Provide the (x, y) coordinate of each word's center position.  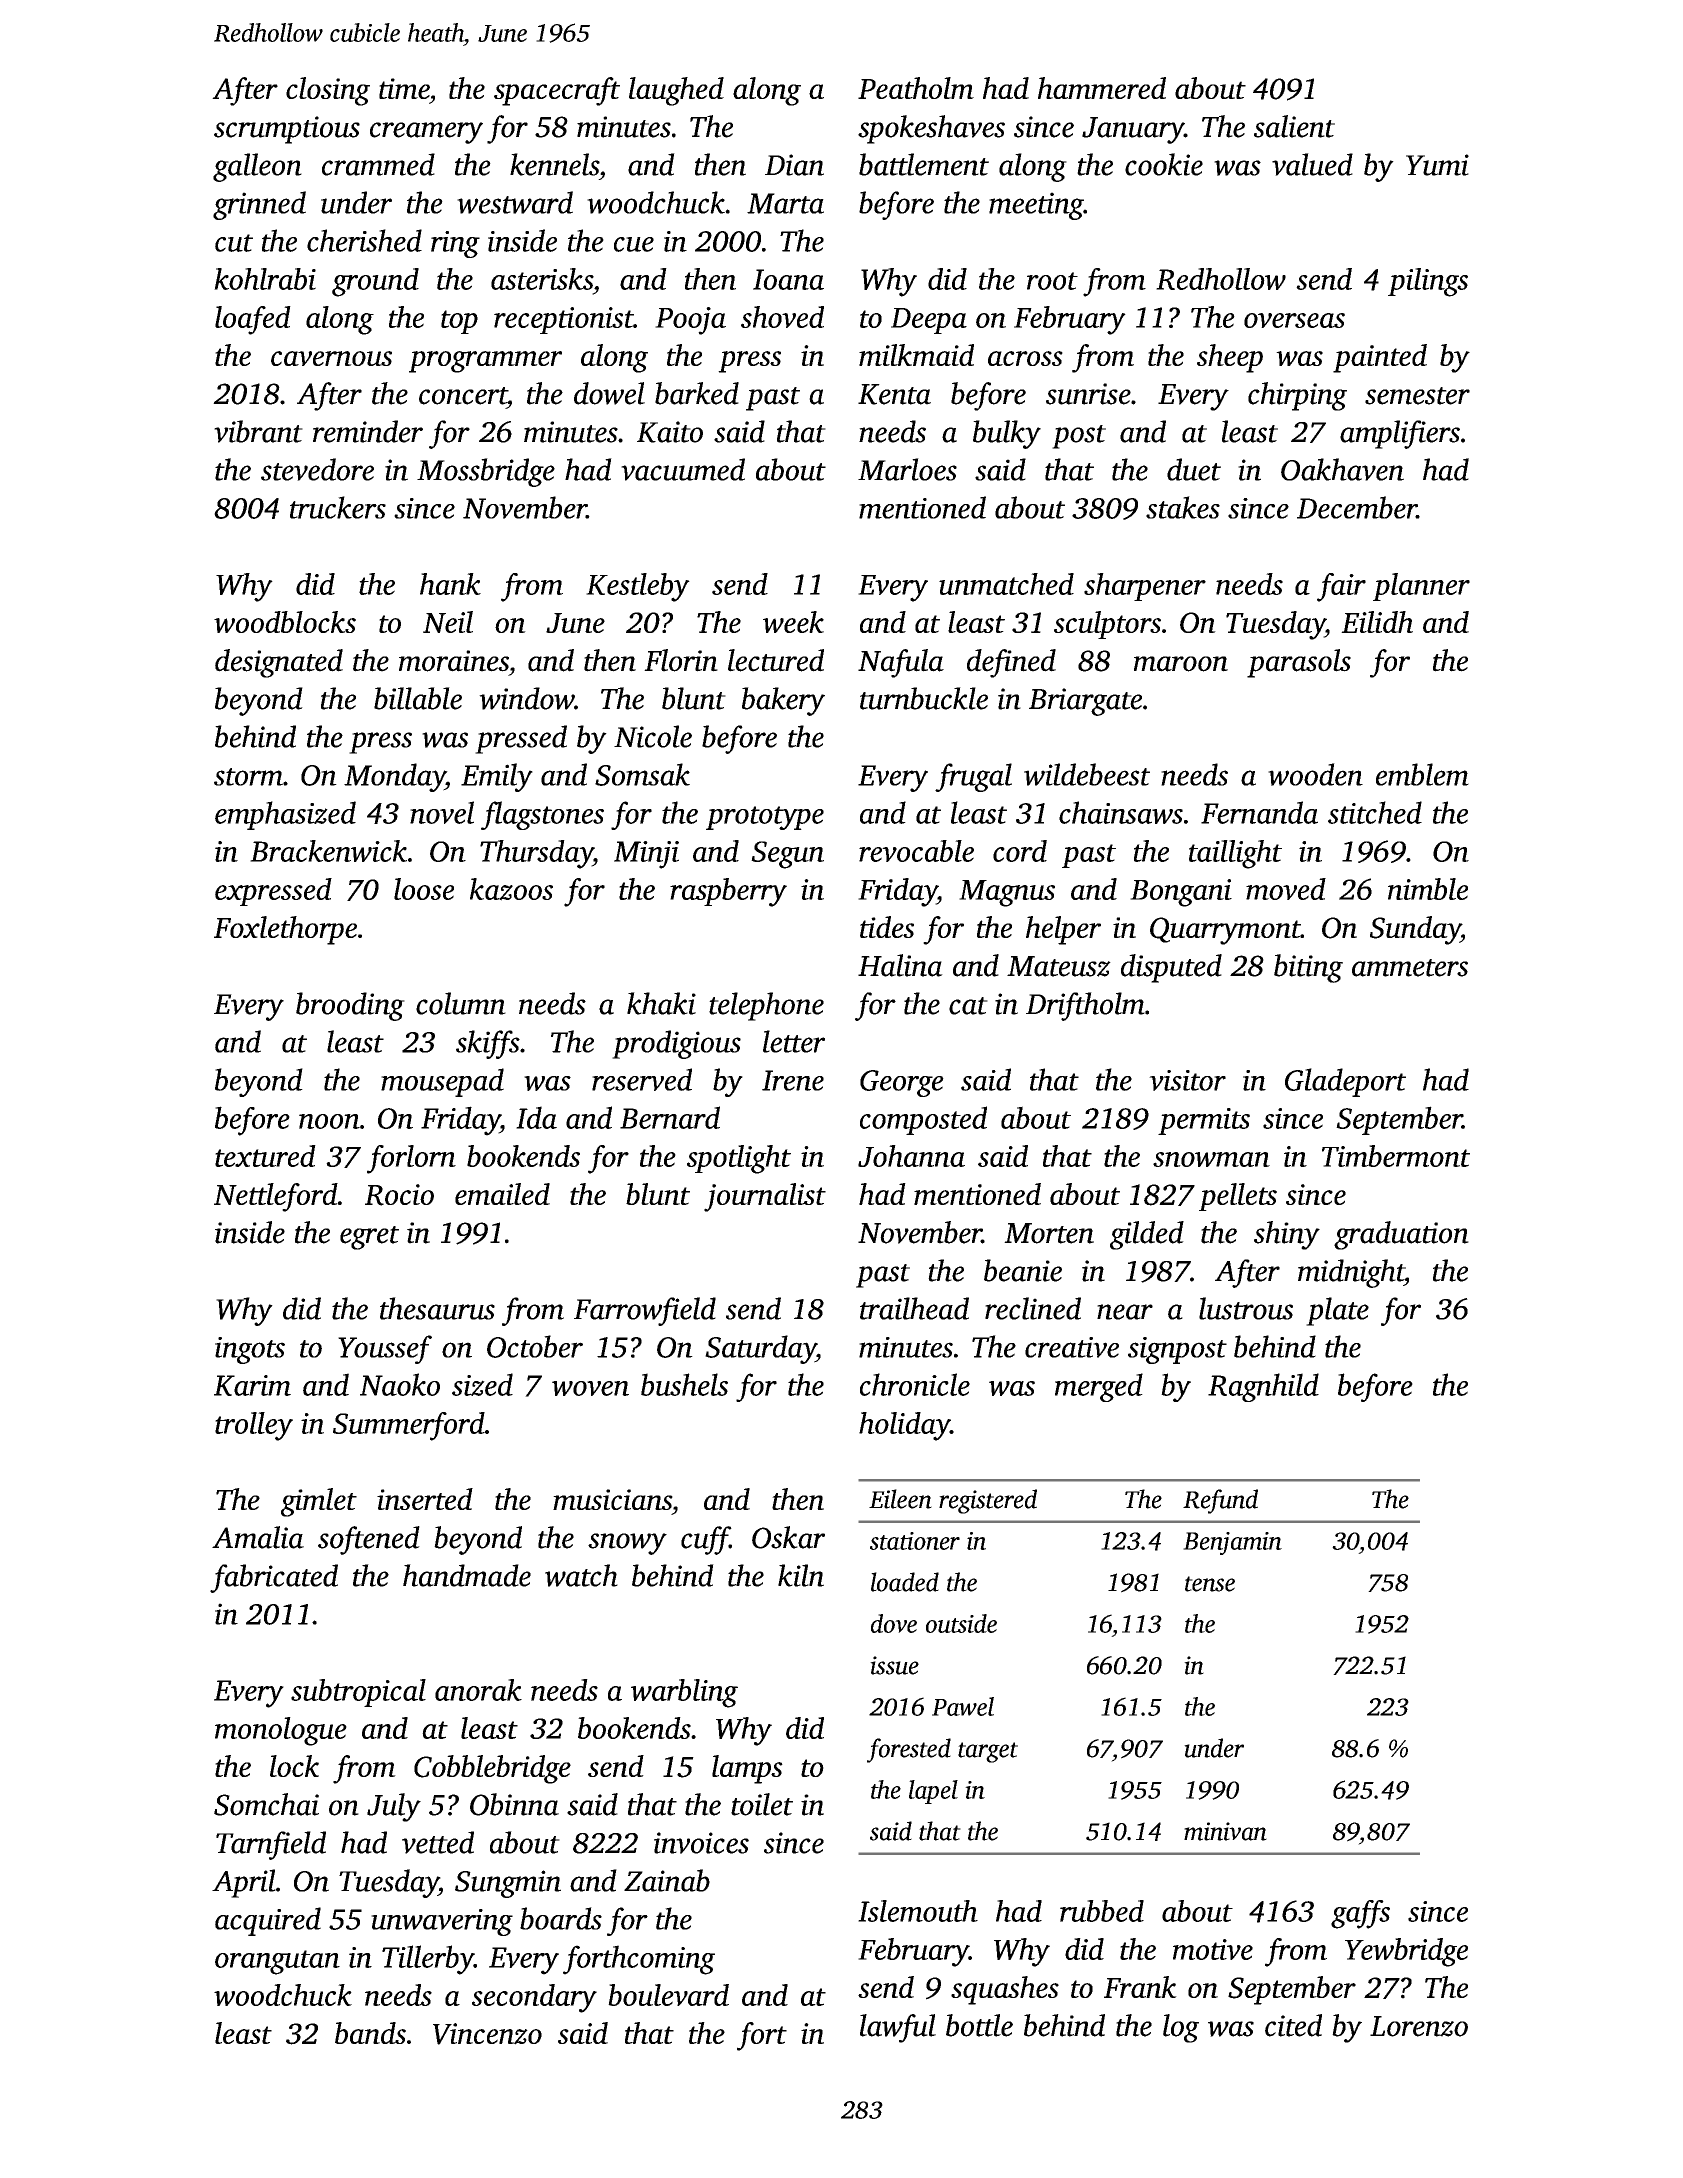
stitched (1375, 812)
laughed (676, 91)
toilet (762, 1804)
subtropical (358, 1693)
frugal (973, 777)
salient (1294, 126)
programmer (485, 362)
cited (1293, 2025)
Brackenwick (328, 851)
